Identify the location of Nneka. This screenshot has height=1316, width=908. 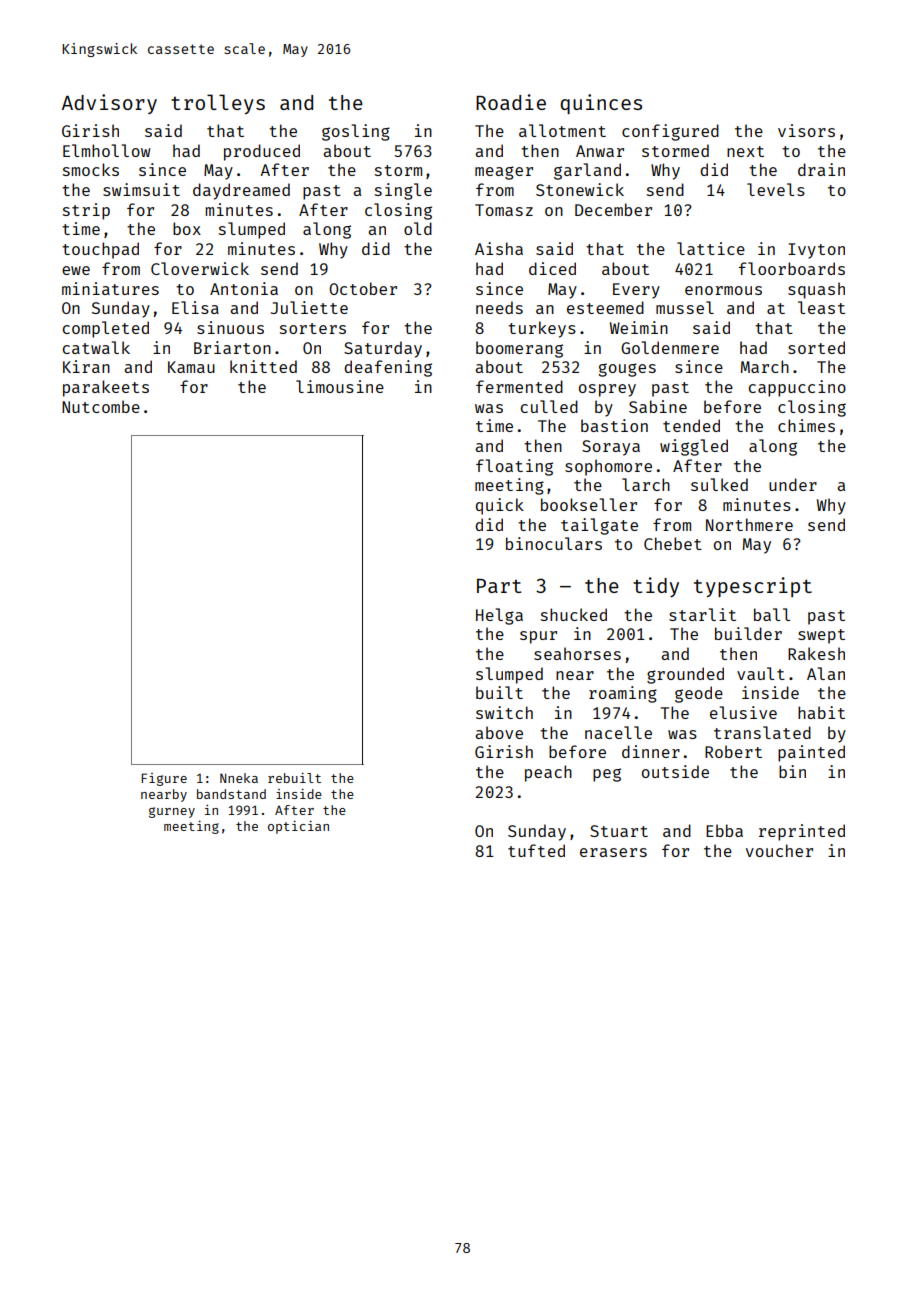
(239, 778).
